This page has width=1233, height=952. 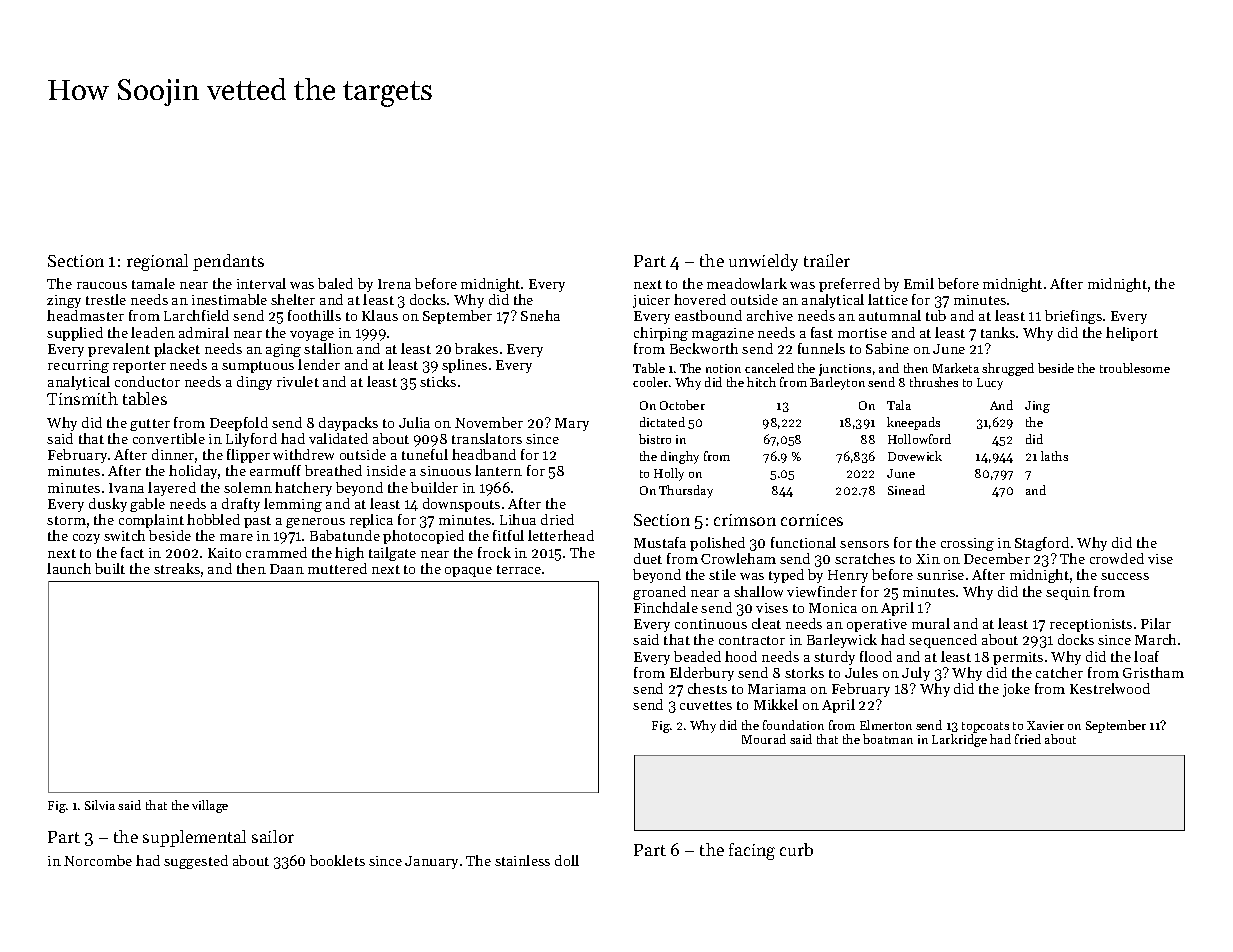 I want to click on pendants, so click(x=228, y=262).
